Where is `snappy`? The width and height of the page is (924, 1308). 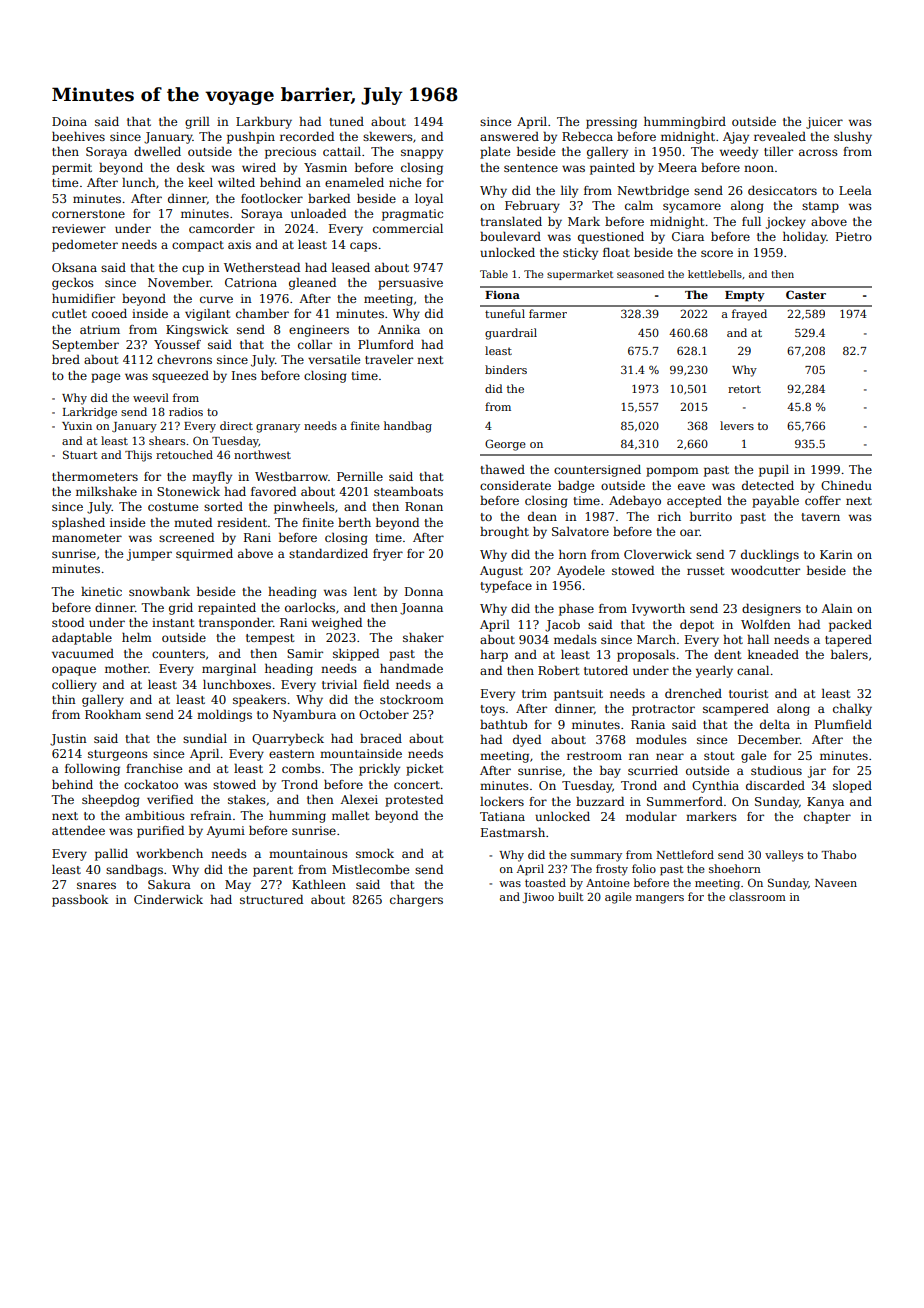
snappy is located at coordinates (422, 154).
